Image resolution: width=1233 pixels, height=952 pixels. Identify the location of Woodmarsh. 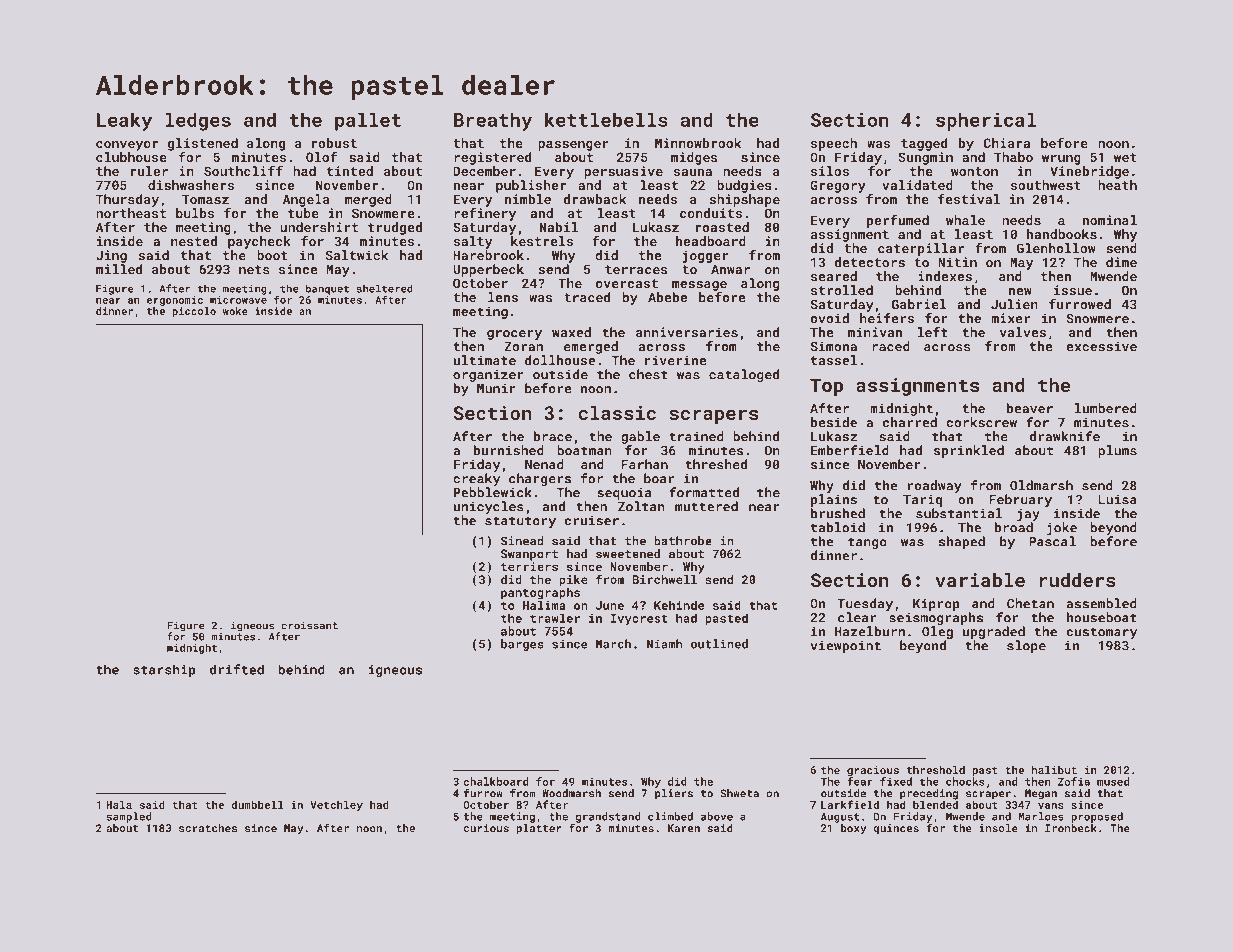
(571, 793).
